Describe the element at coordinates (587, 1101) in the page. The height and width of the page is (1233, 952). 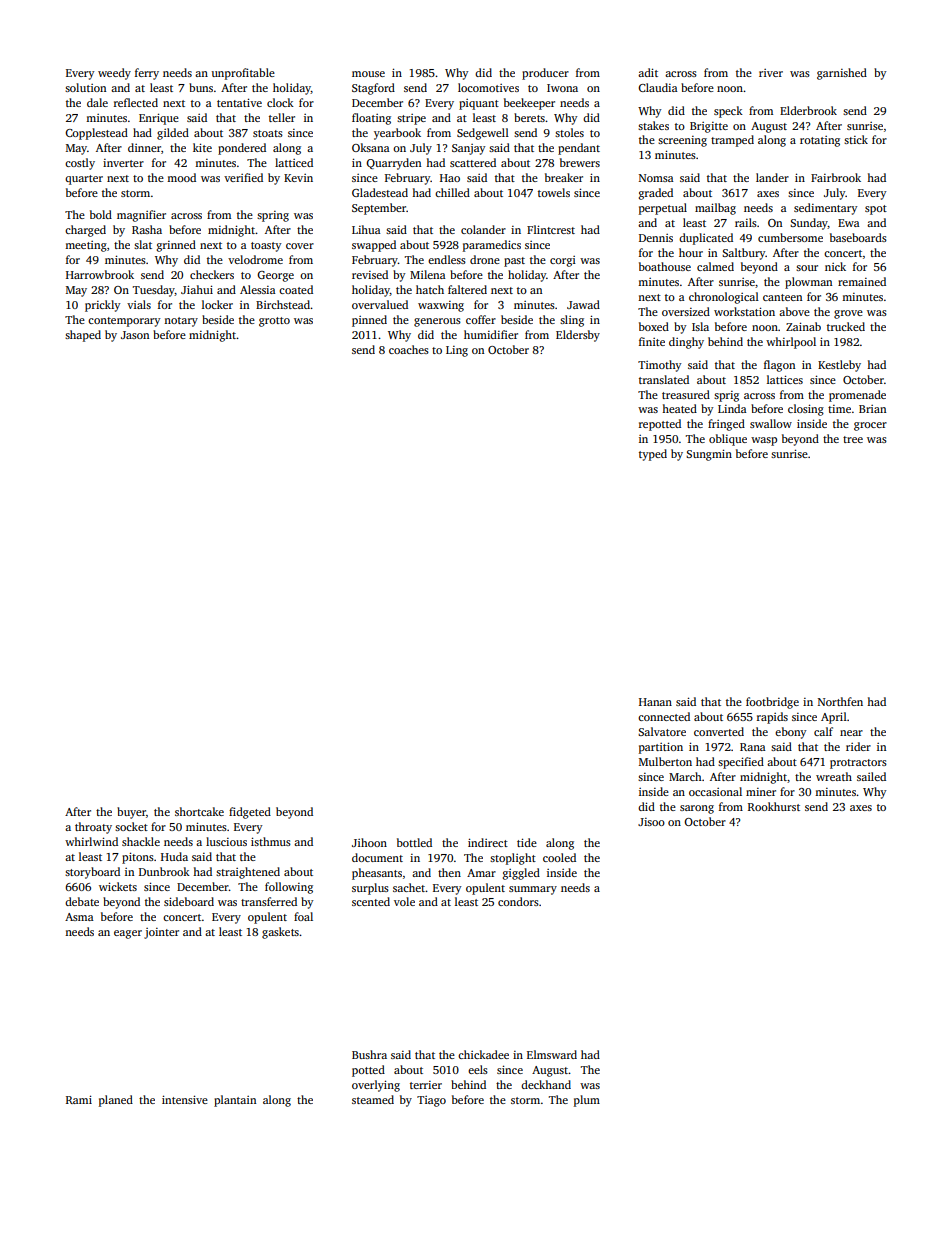
I see `plum` at that location.
